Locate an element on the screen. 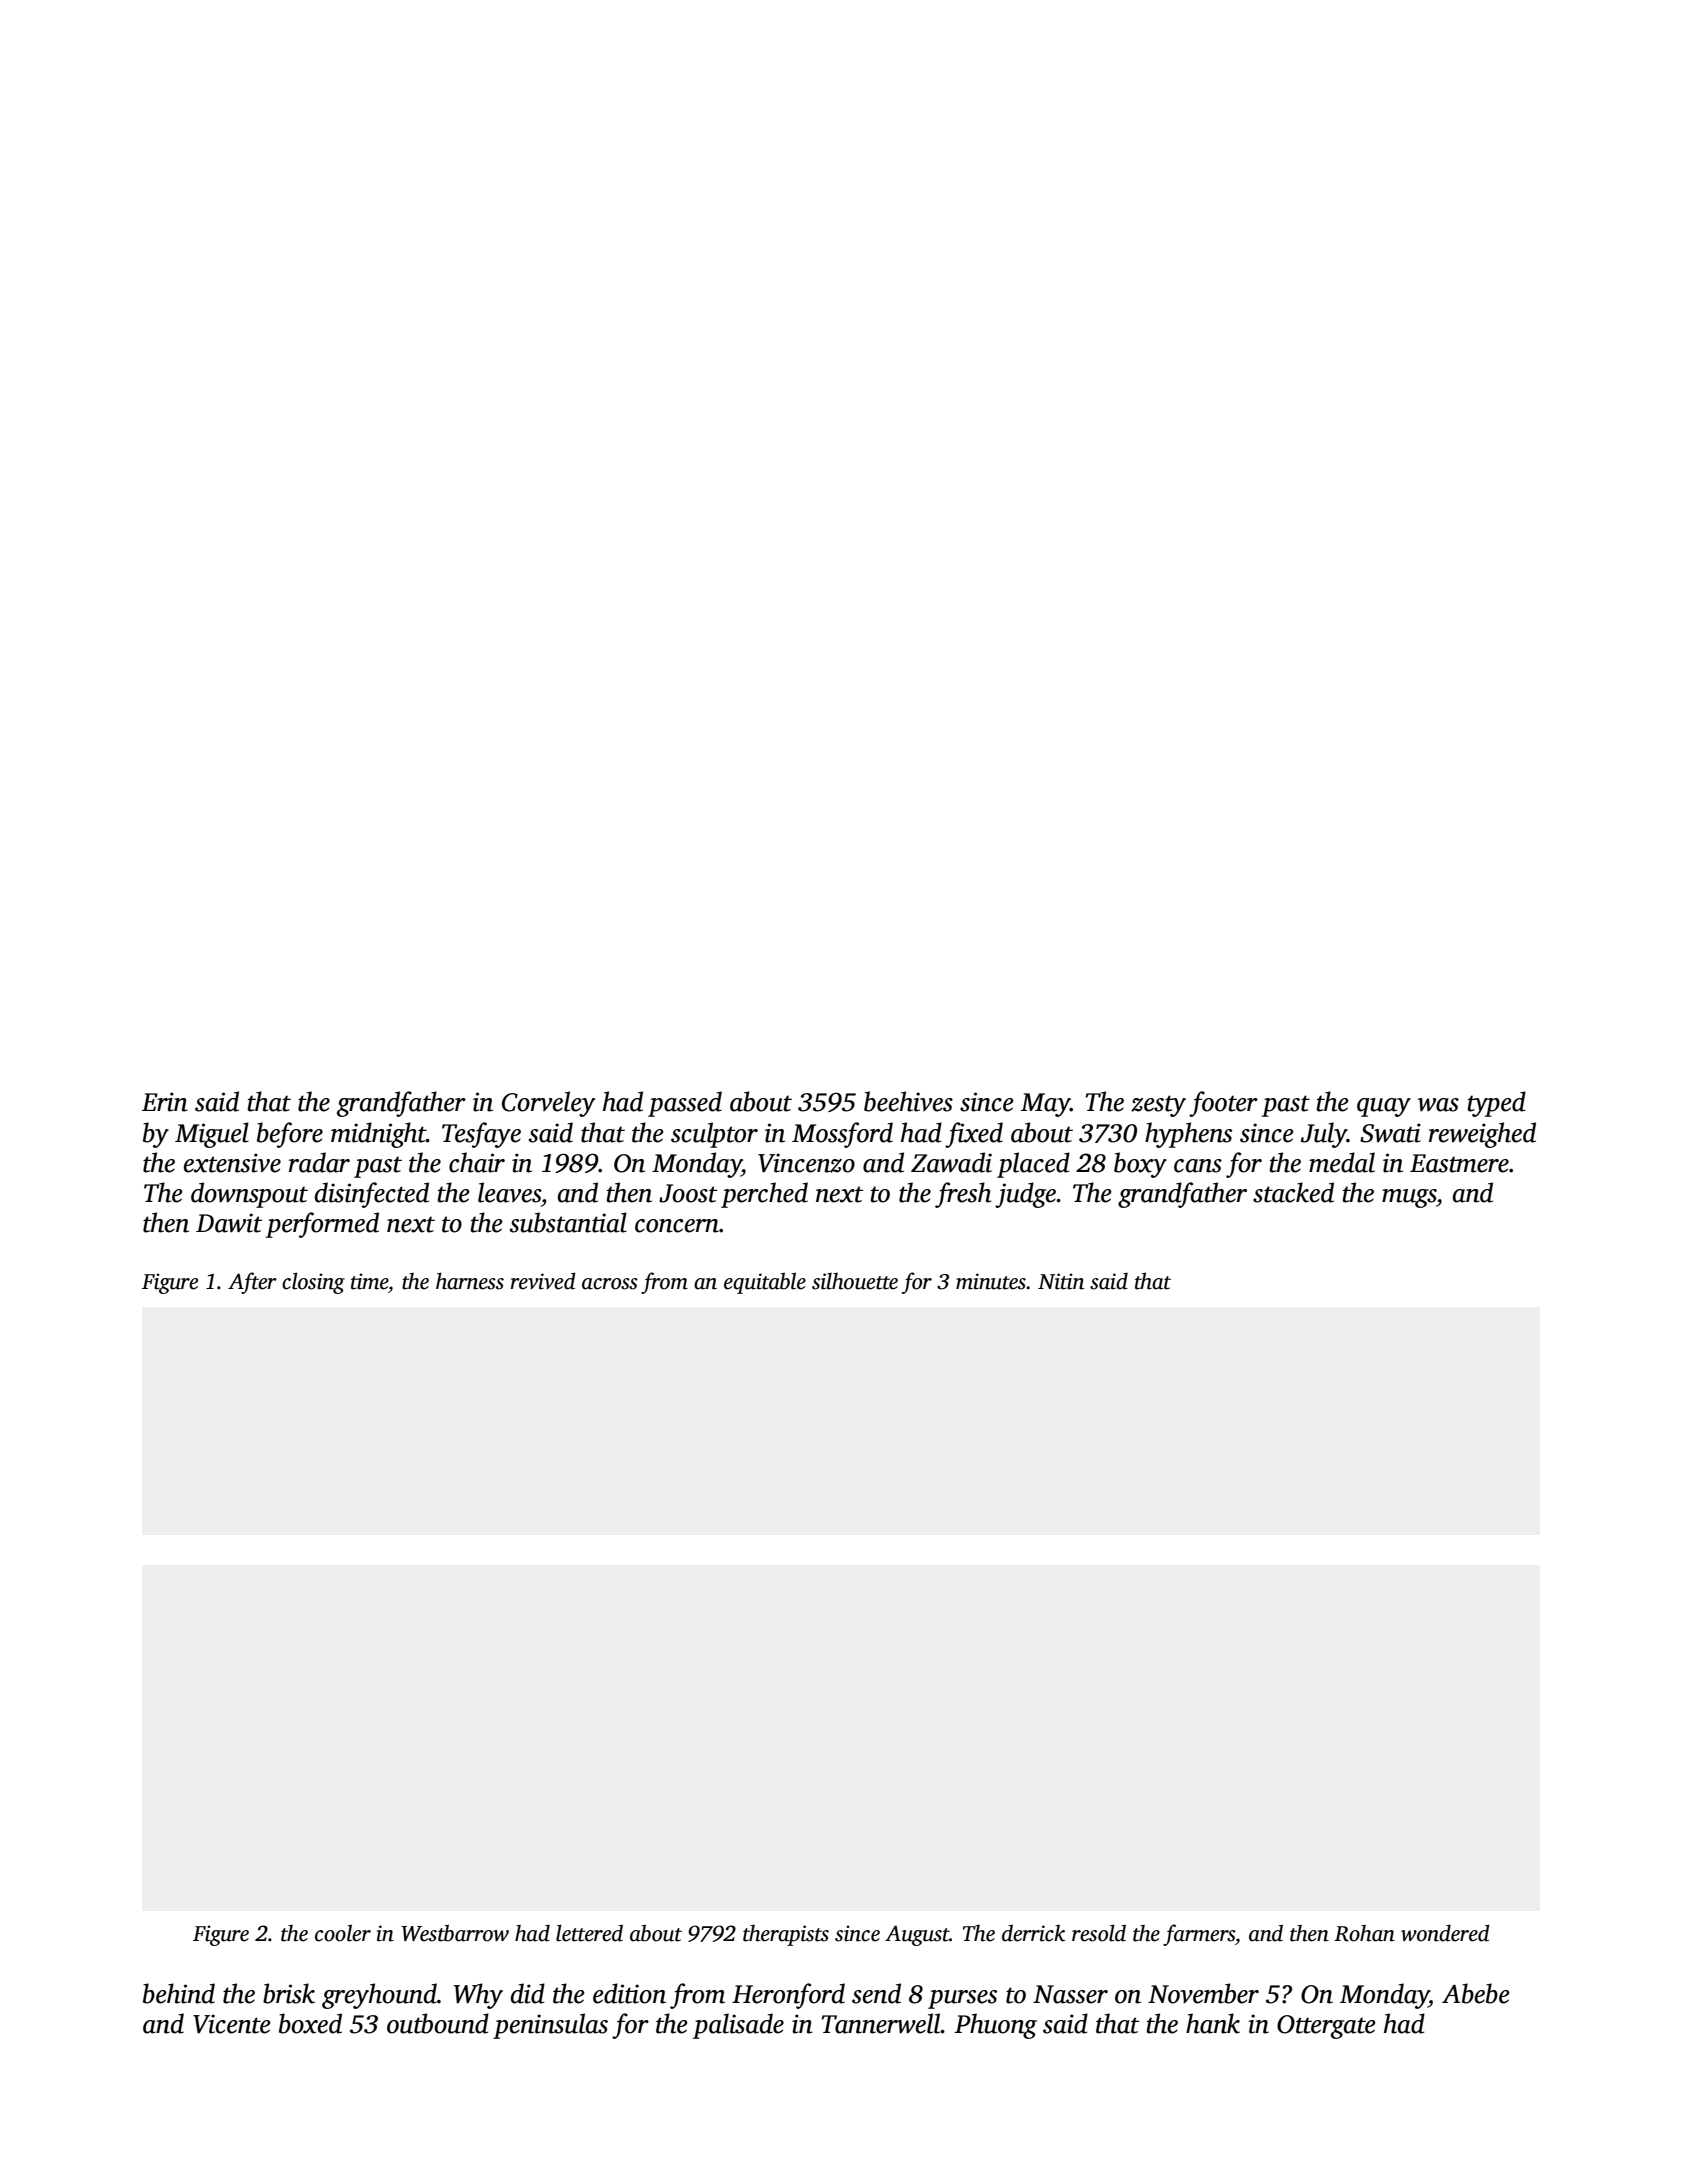 Image resolution: width=1683 pixels, height=2178 pixels. Abebe is located at coordinates (1476, 1993).
